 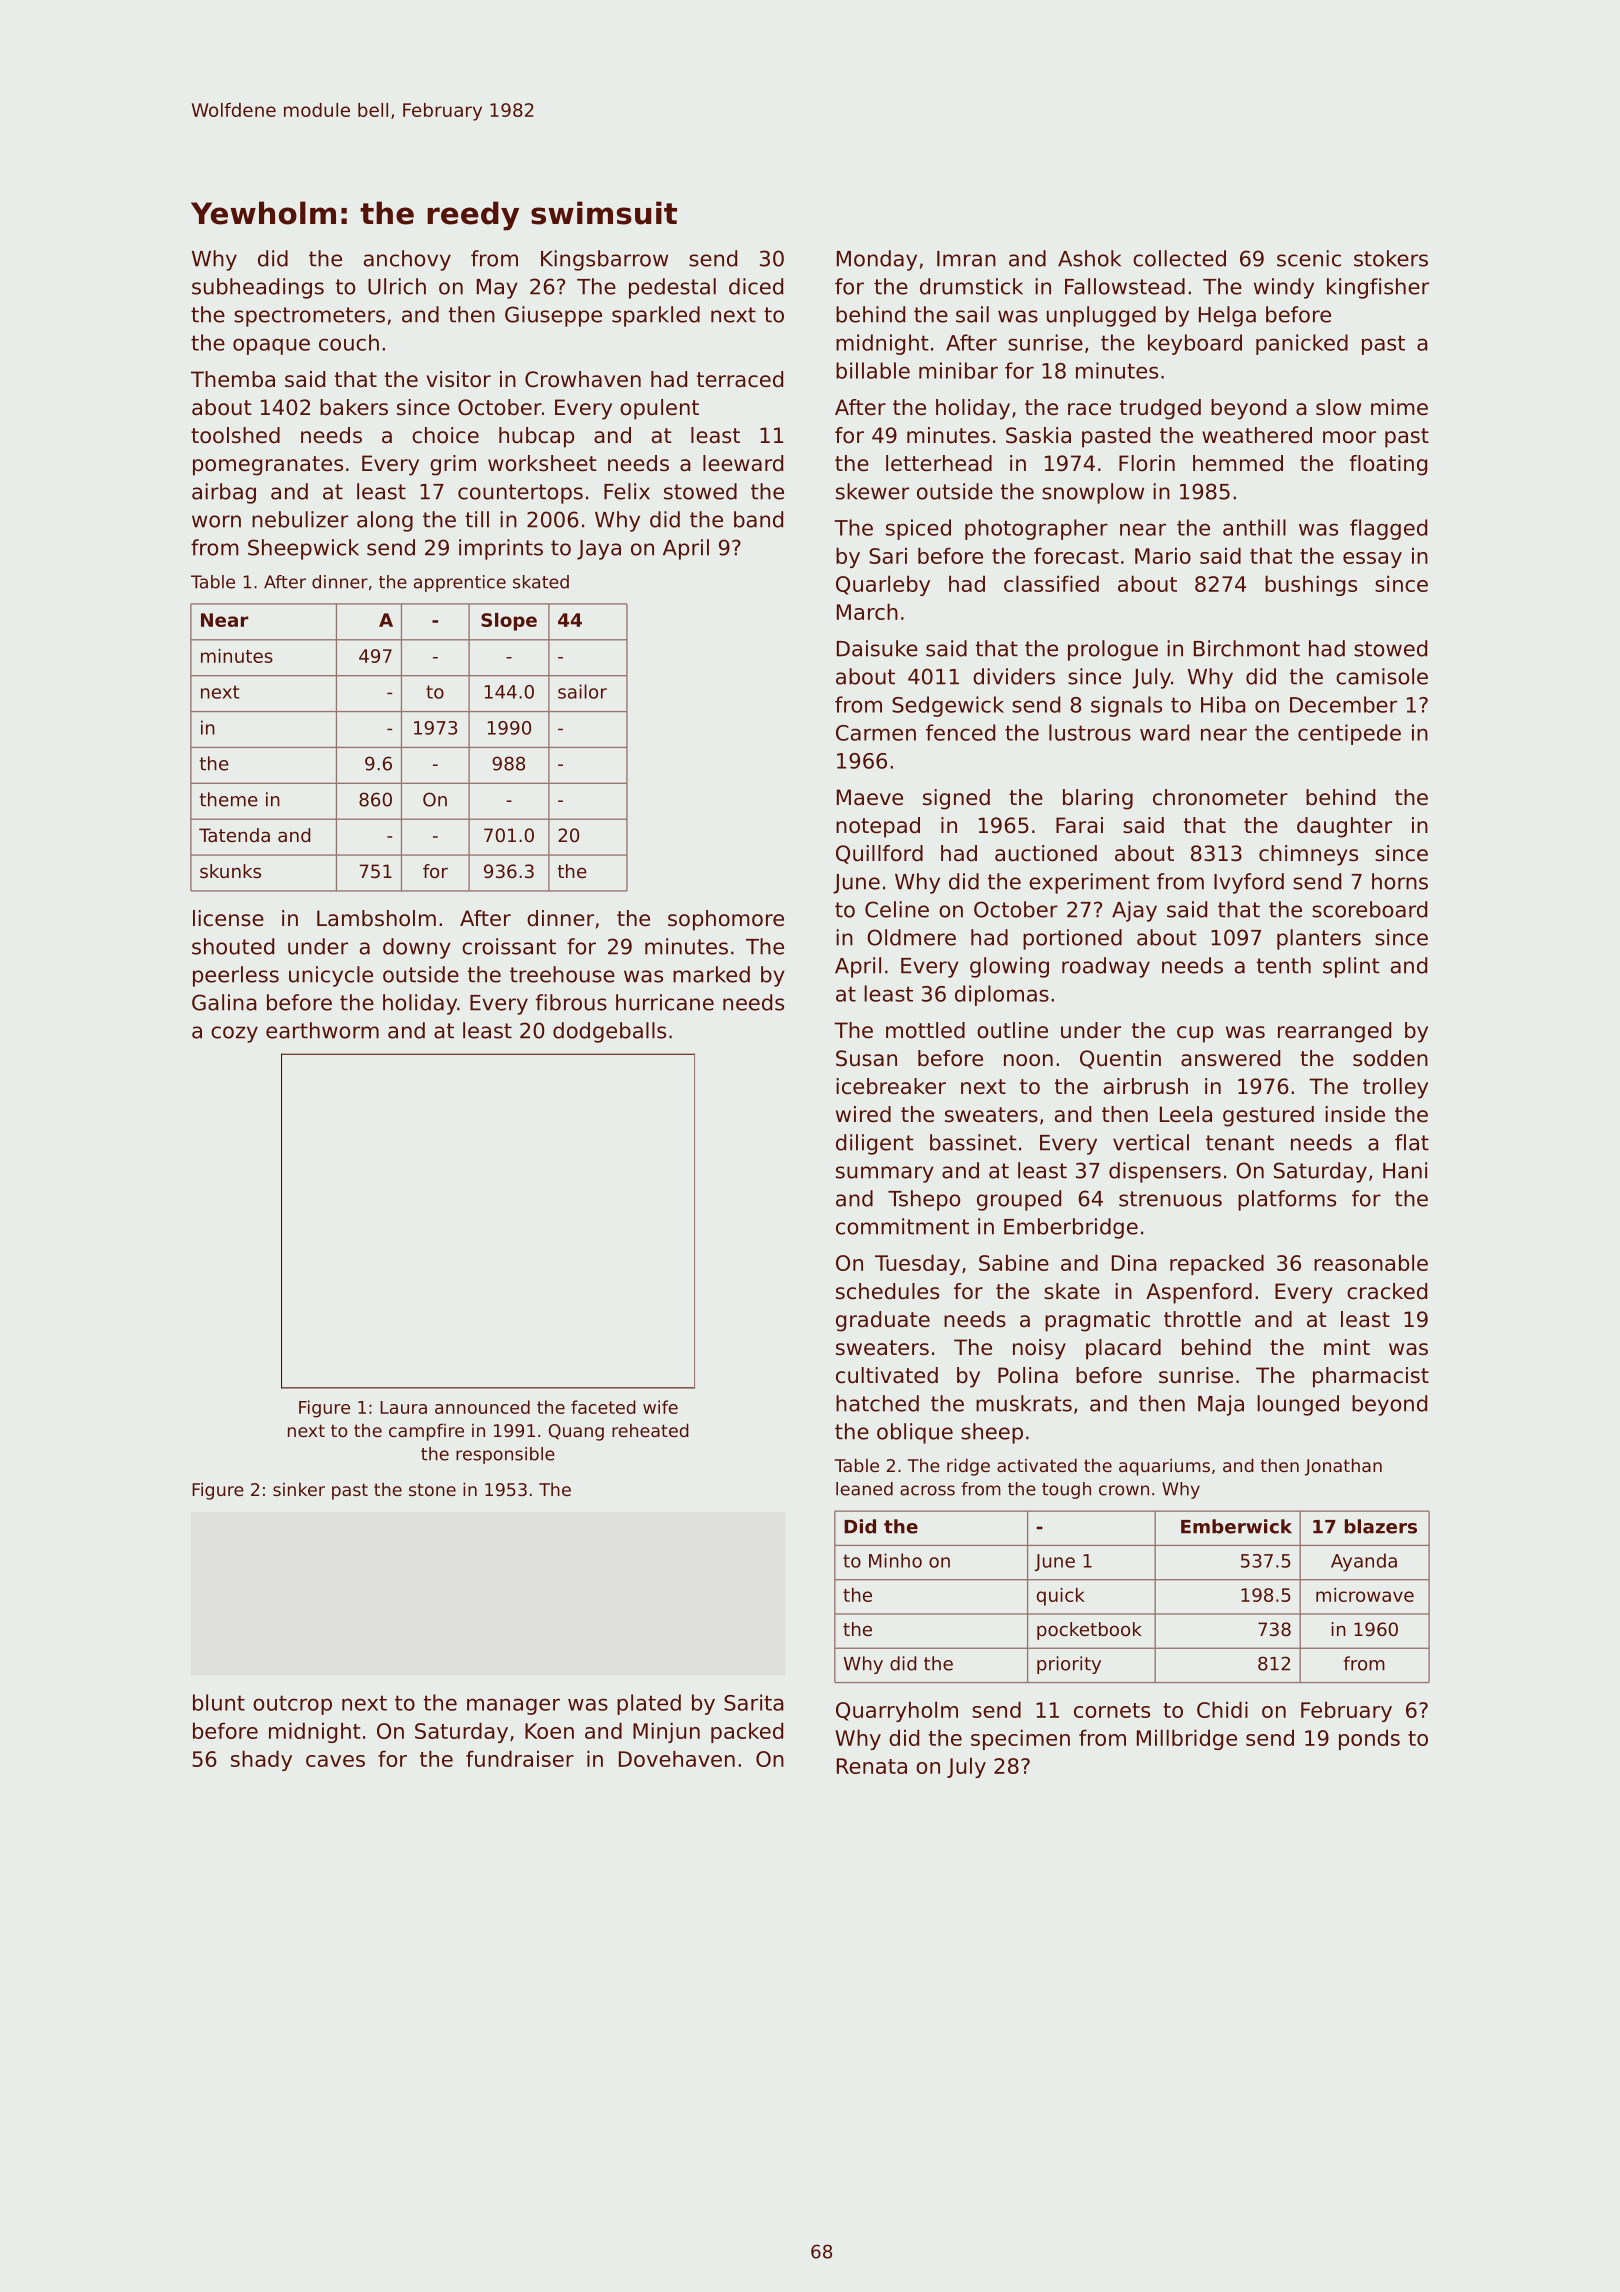 I want to click on Crowhaven, so click(x=583, y=379).
